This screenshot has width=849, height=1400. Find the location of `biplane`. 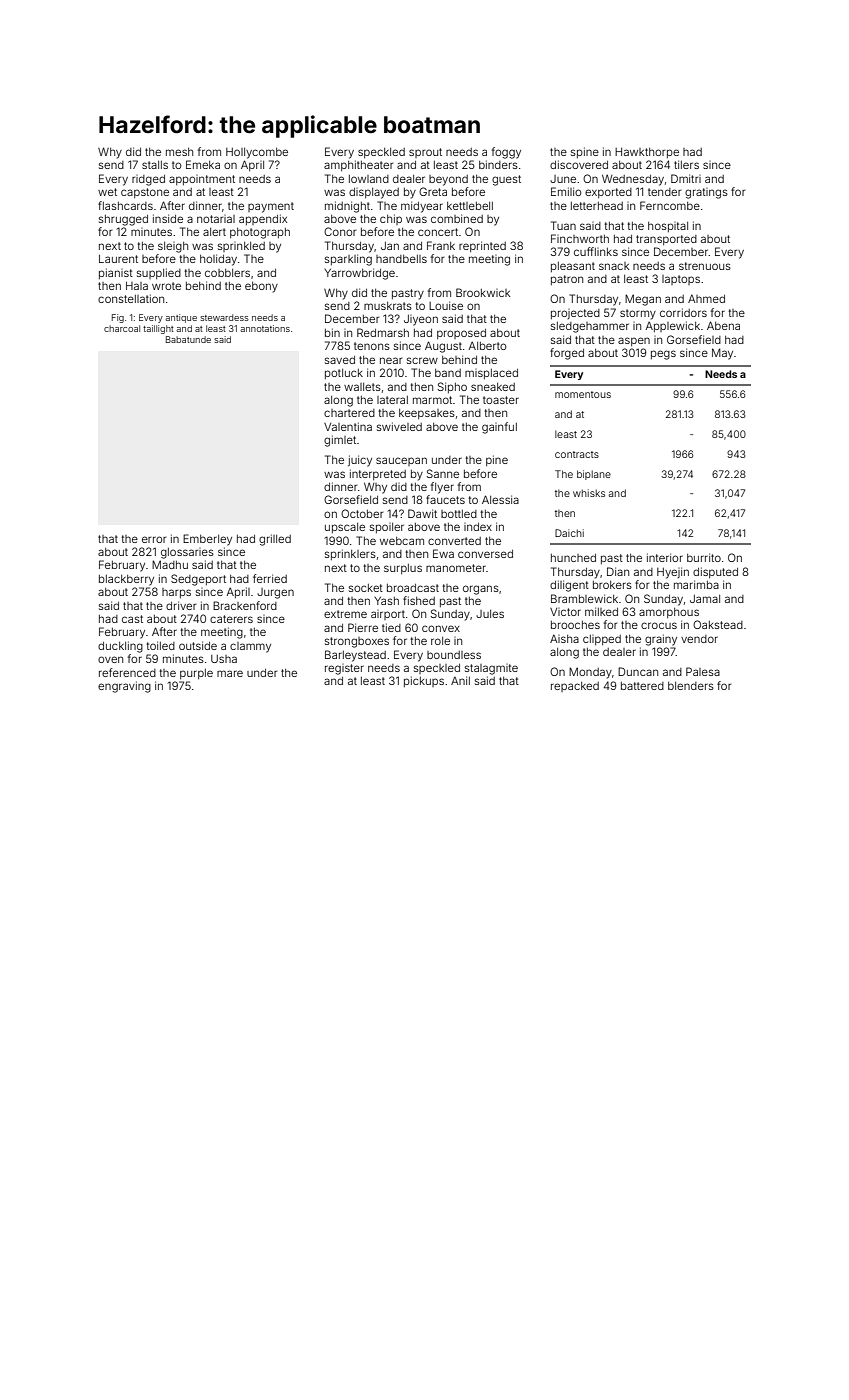

biplane is located at coordinates (594, 475).
